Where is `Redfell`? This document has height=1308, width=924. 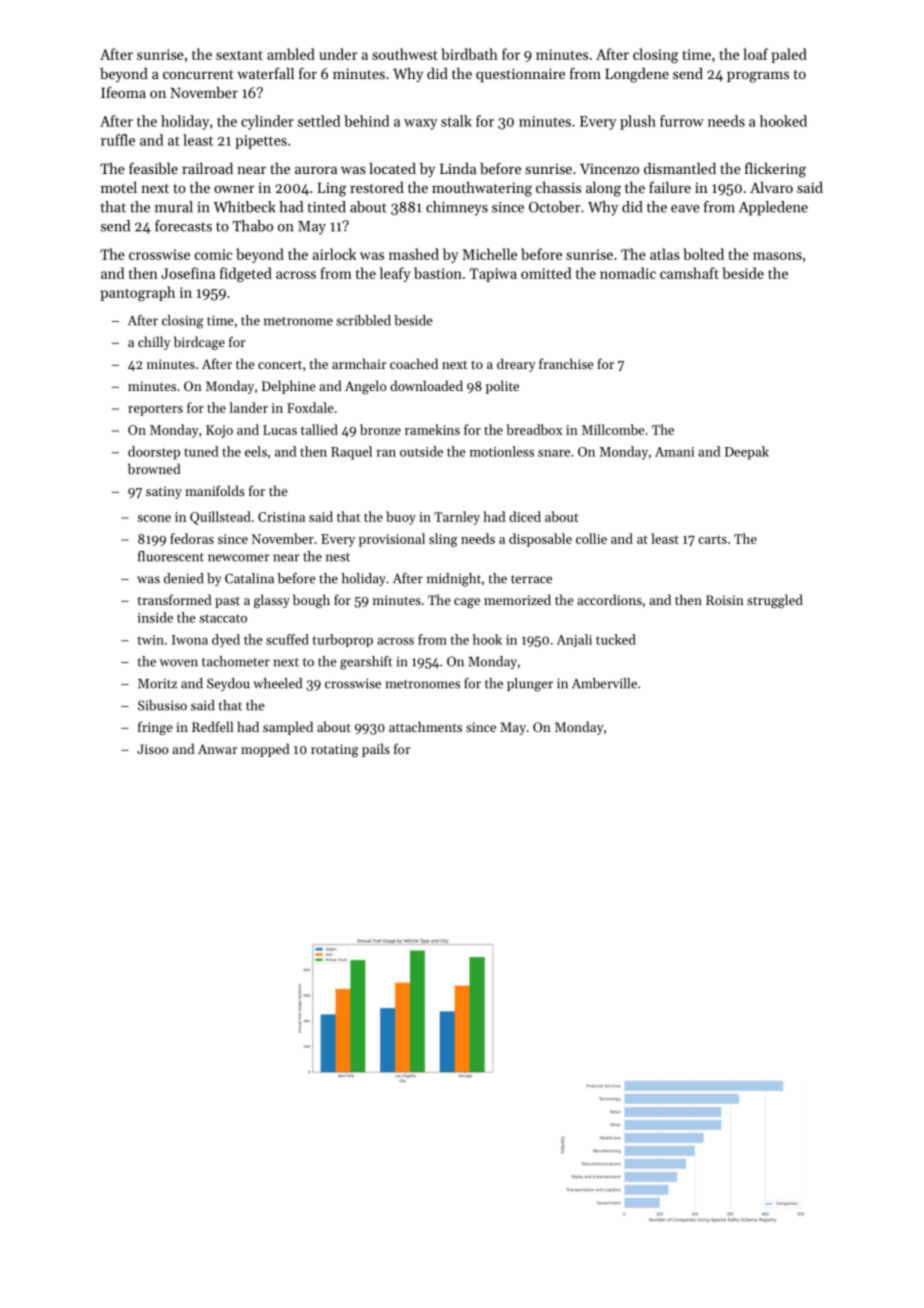
Redfell is located at coordinates (212, 726).
